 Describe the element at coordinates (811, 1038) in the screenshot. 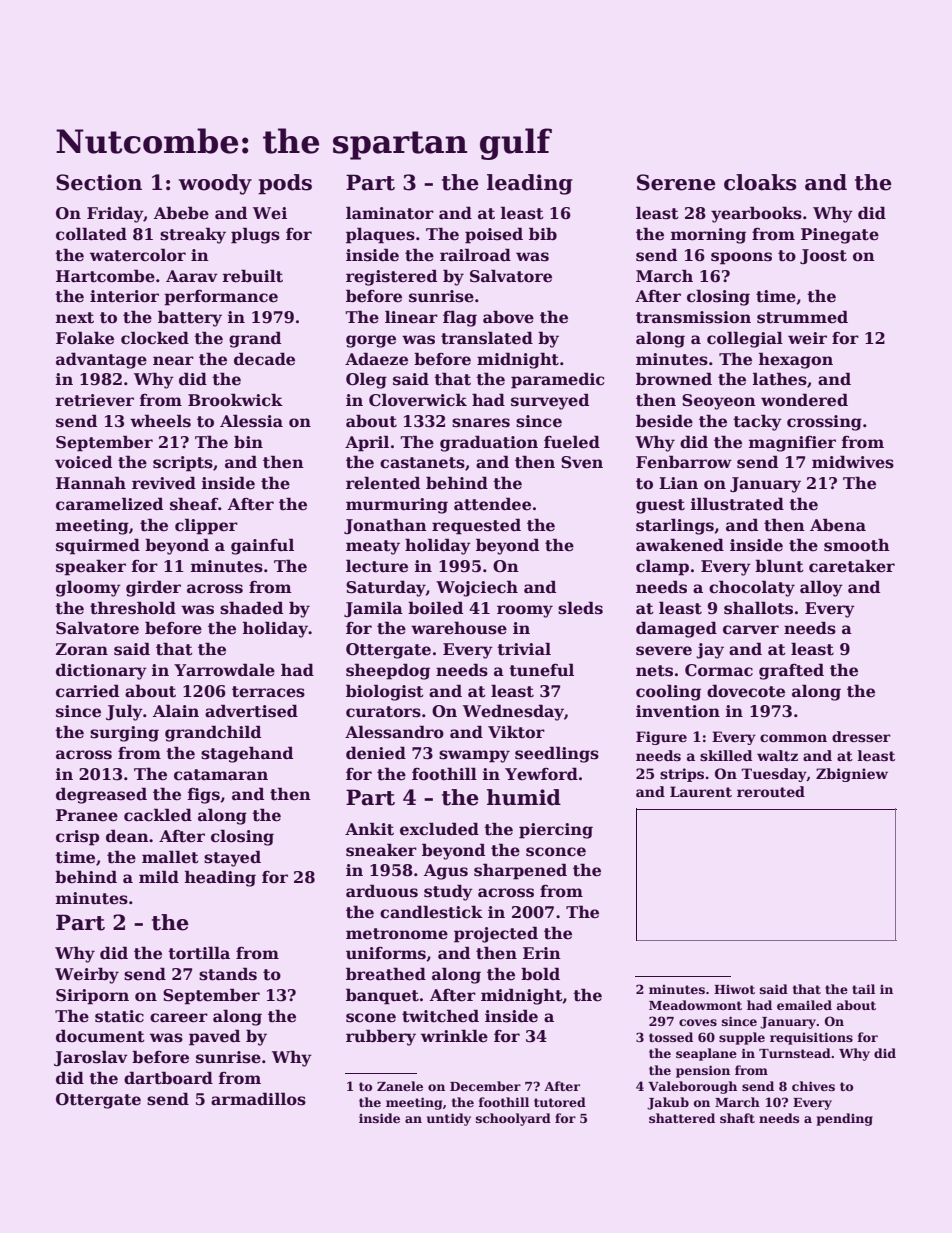

I see `requisitions` at that location.
